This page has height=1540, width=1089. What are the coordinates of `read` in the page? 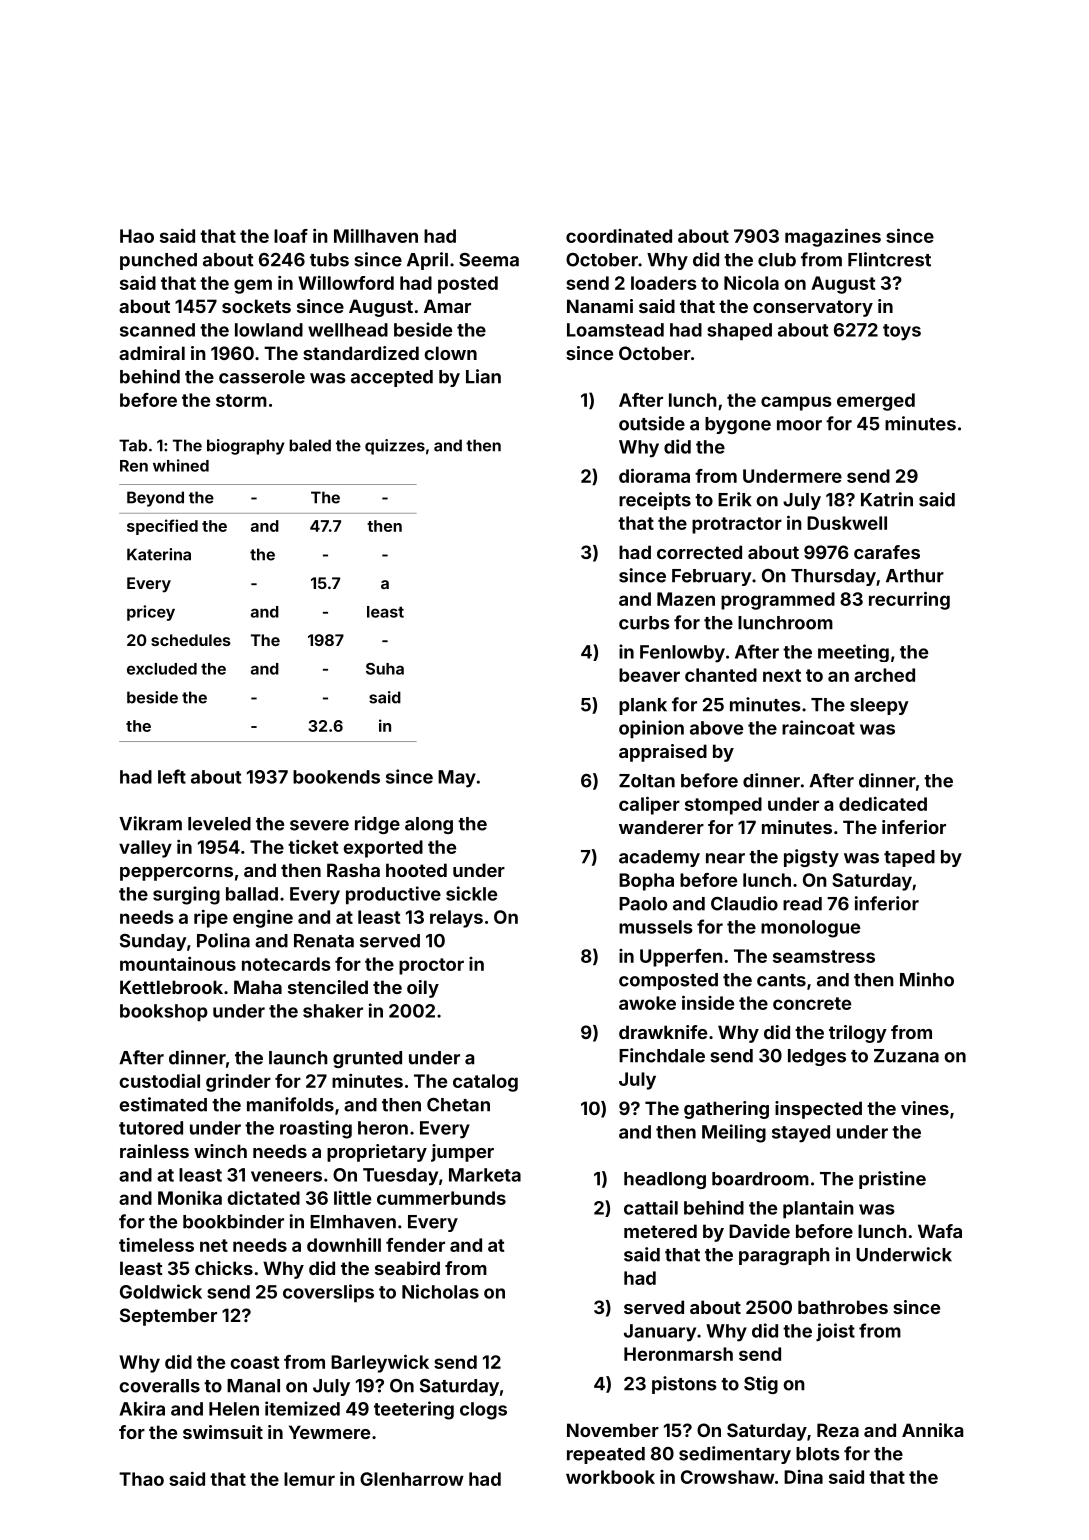 It's located at (802, 904).
